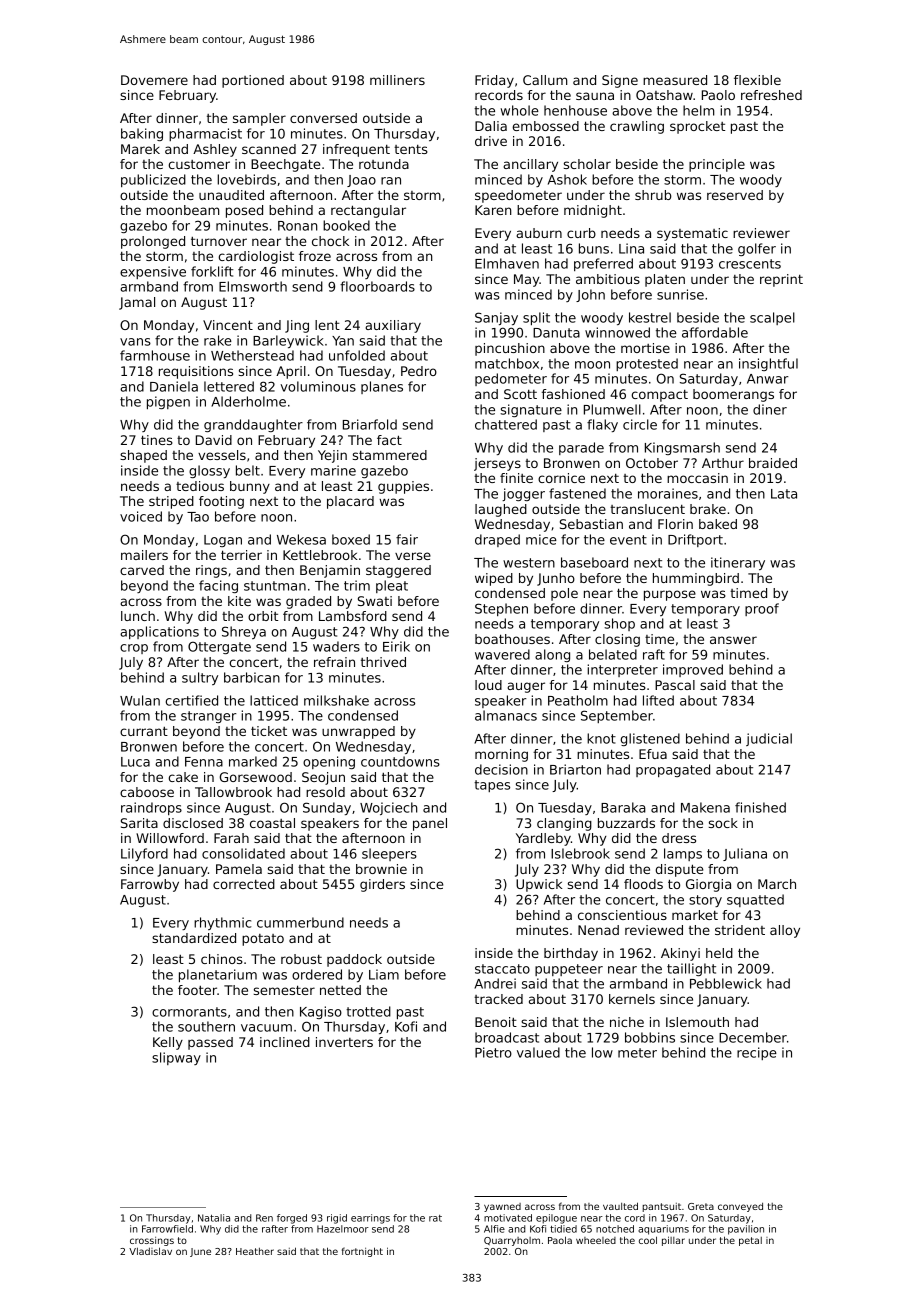 This screenshot has width=924, height=1308. I want to click on embossed, so click(545, 126).
